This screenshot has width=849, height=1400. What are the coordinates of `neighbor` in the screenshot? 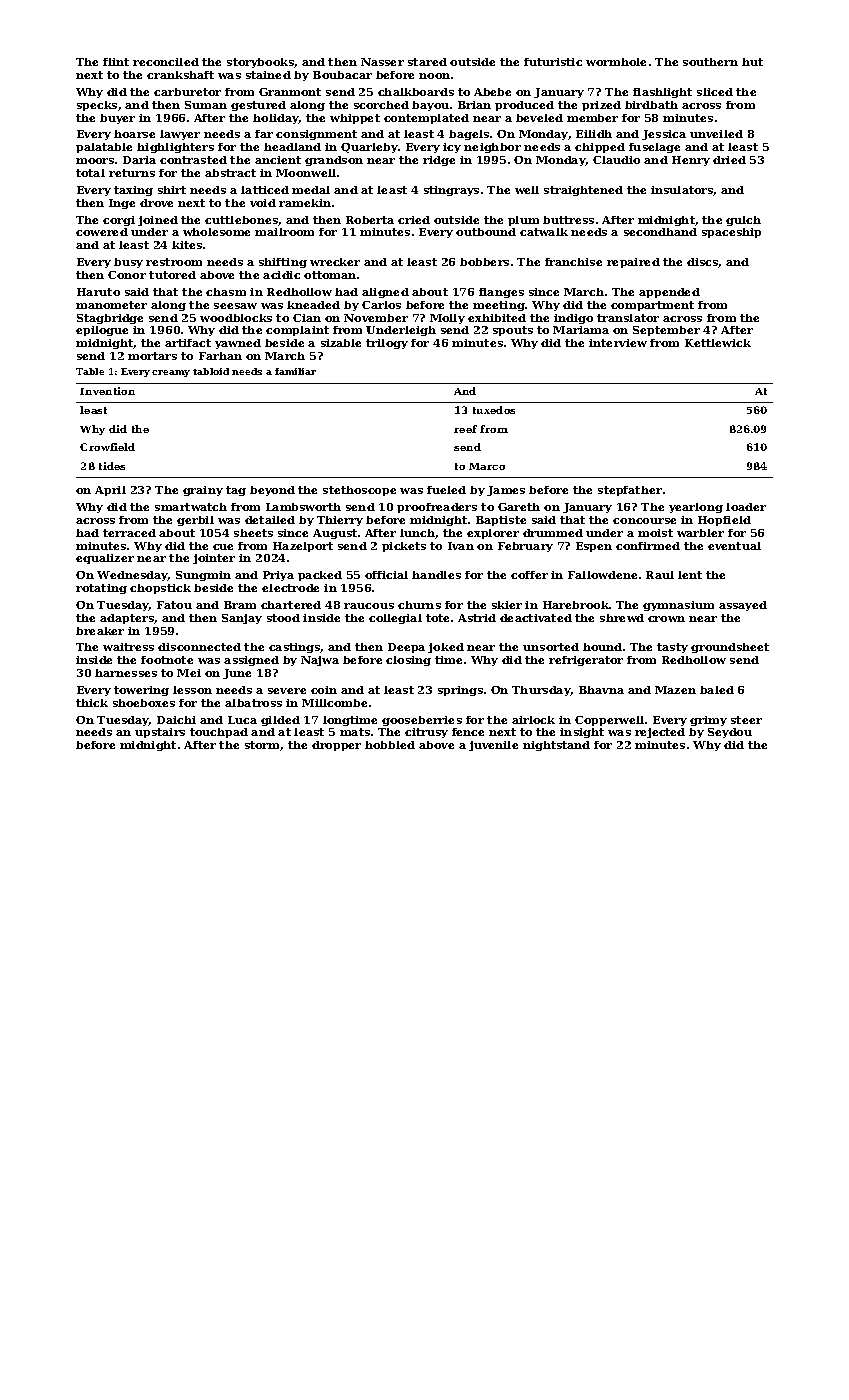 It's located at (492, 148).
